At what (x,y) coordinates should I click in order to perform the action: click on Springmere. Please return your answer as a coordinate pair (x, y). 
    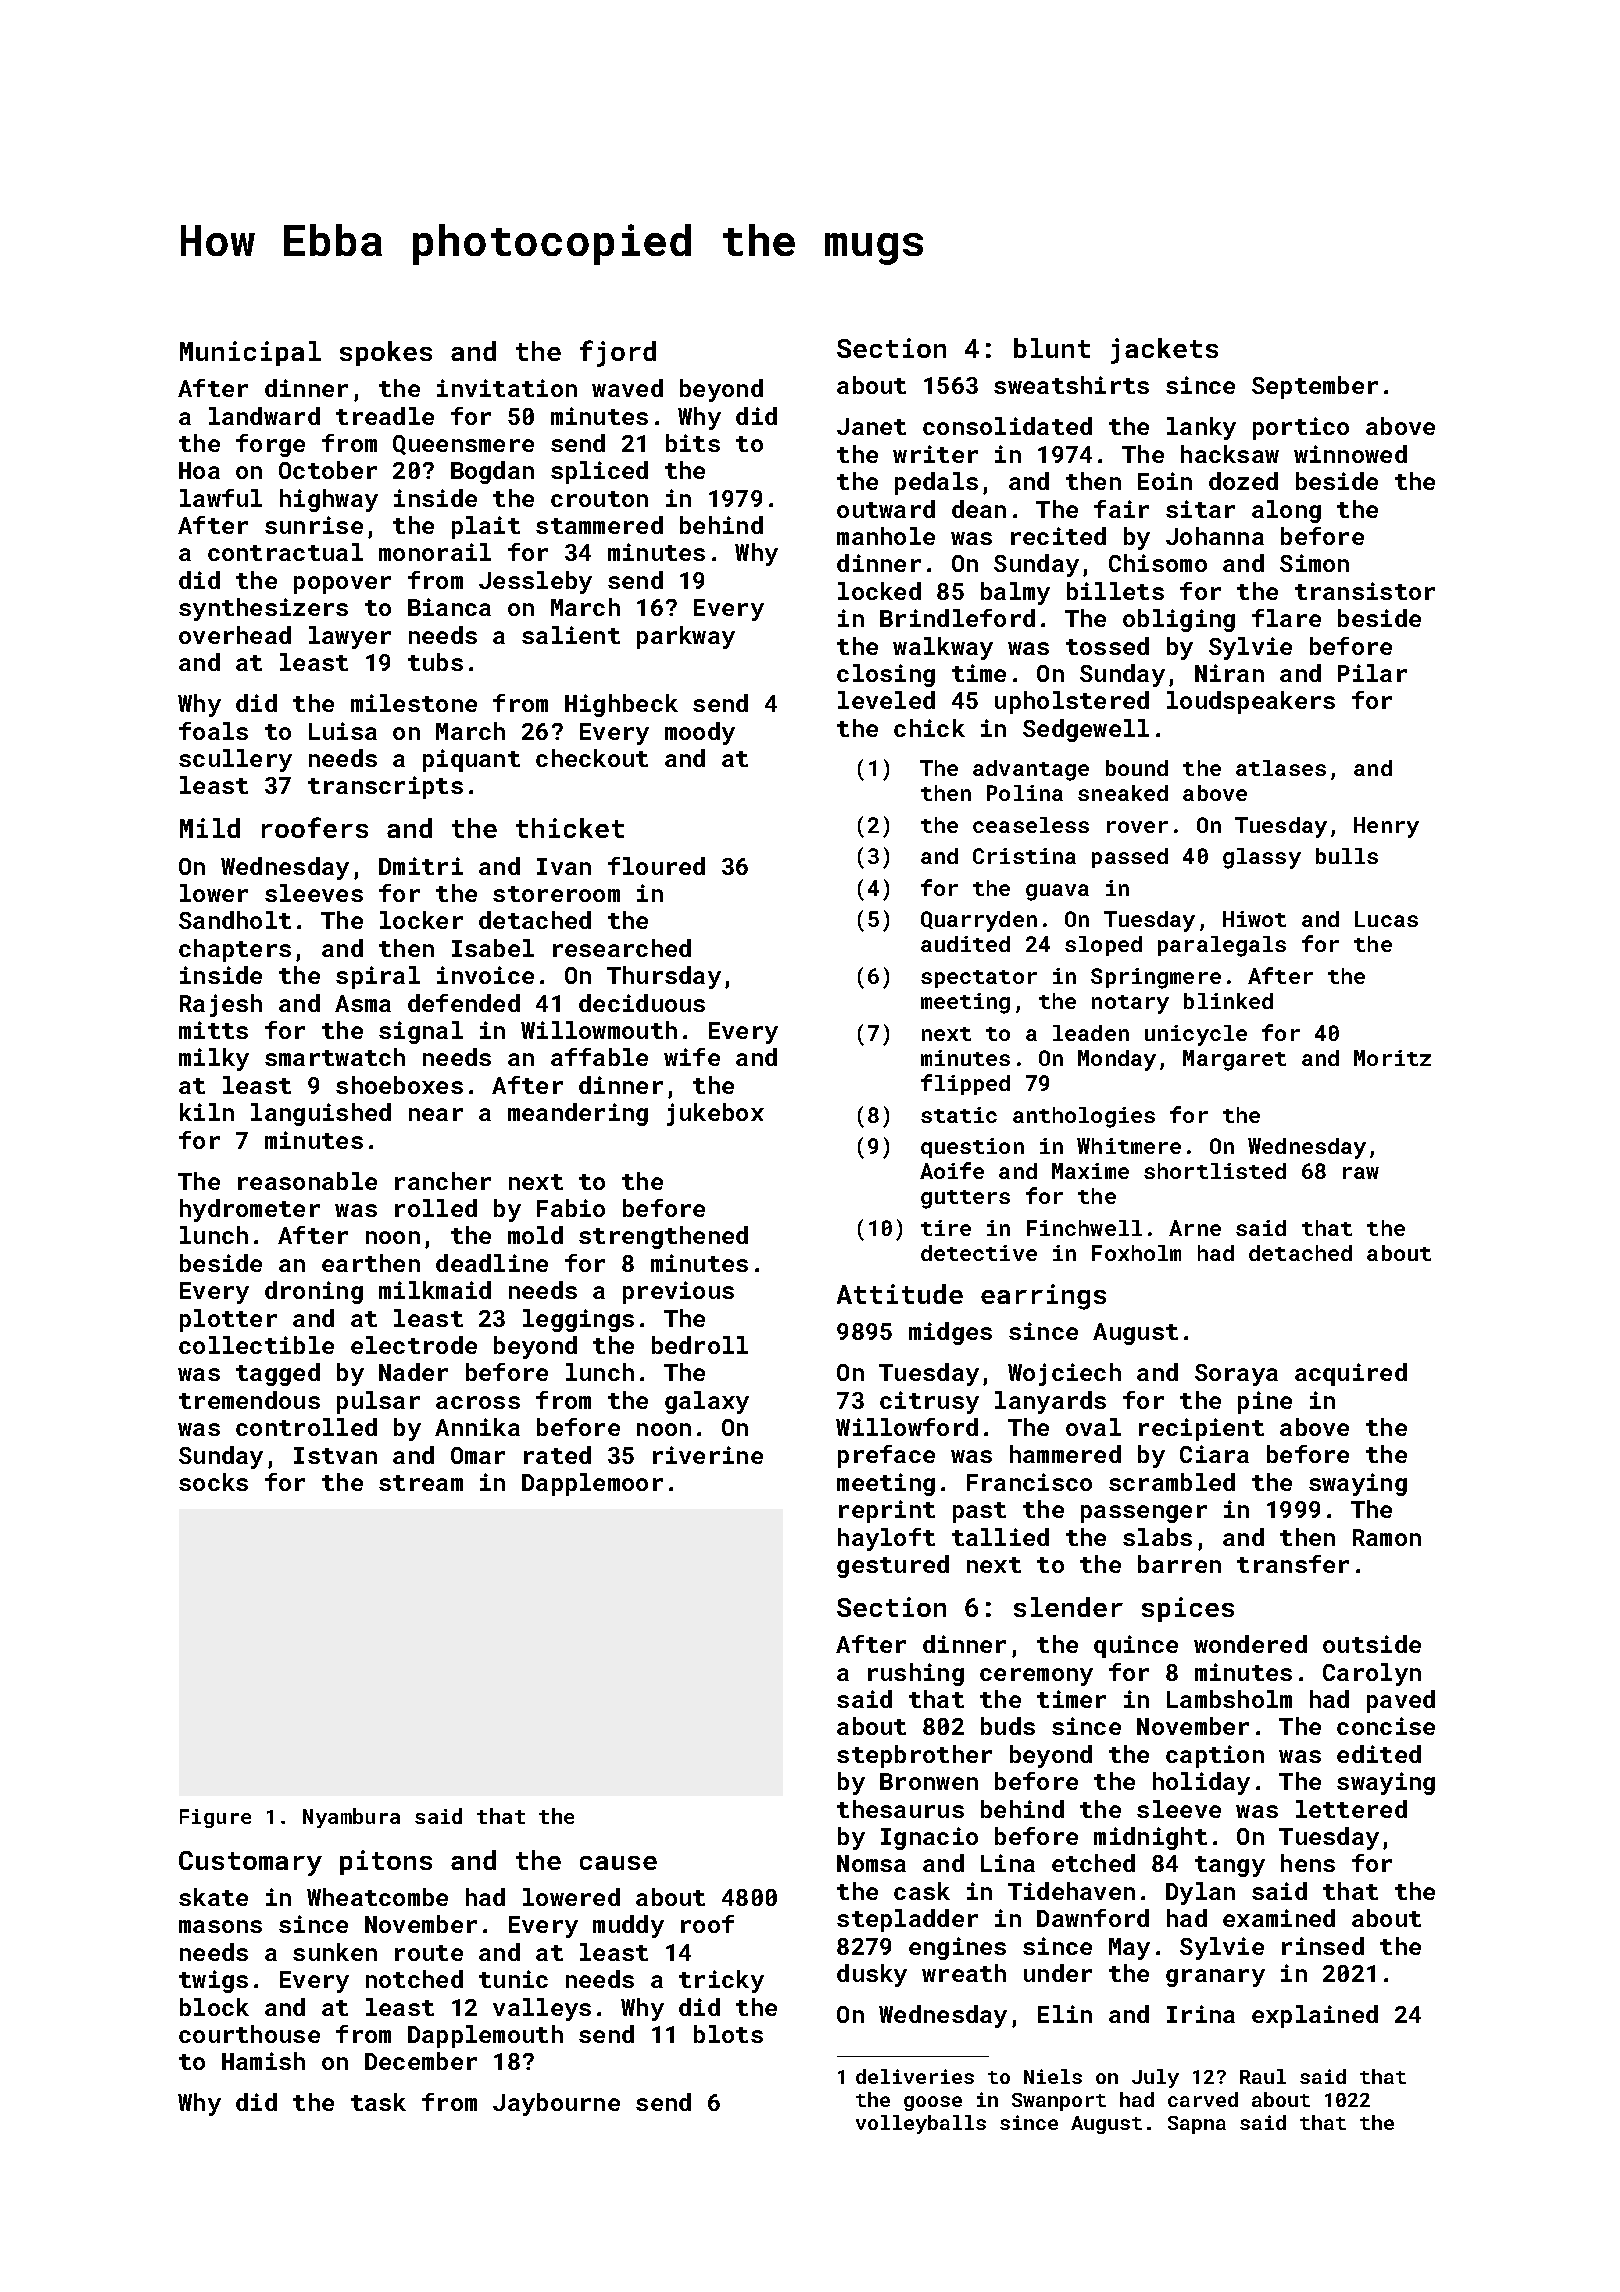
    Looking at the image, I should click on (1156, 978).
